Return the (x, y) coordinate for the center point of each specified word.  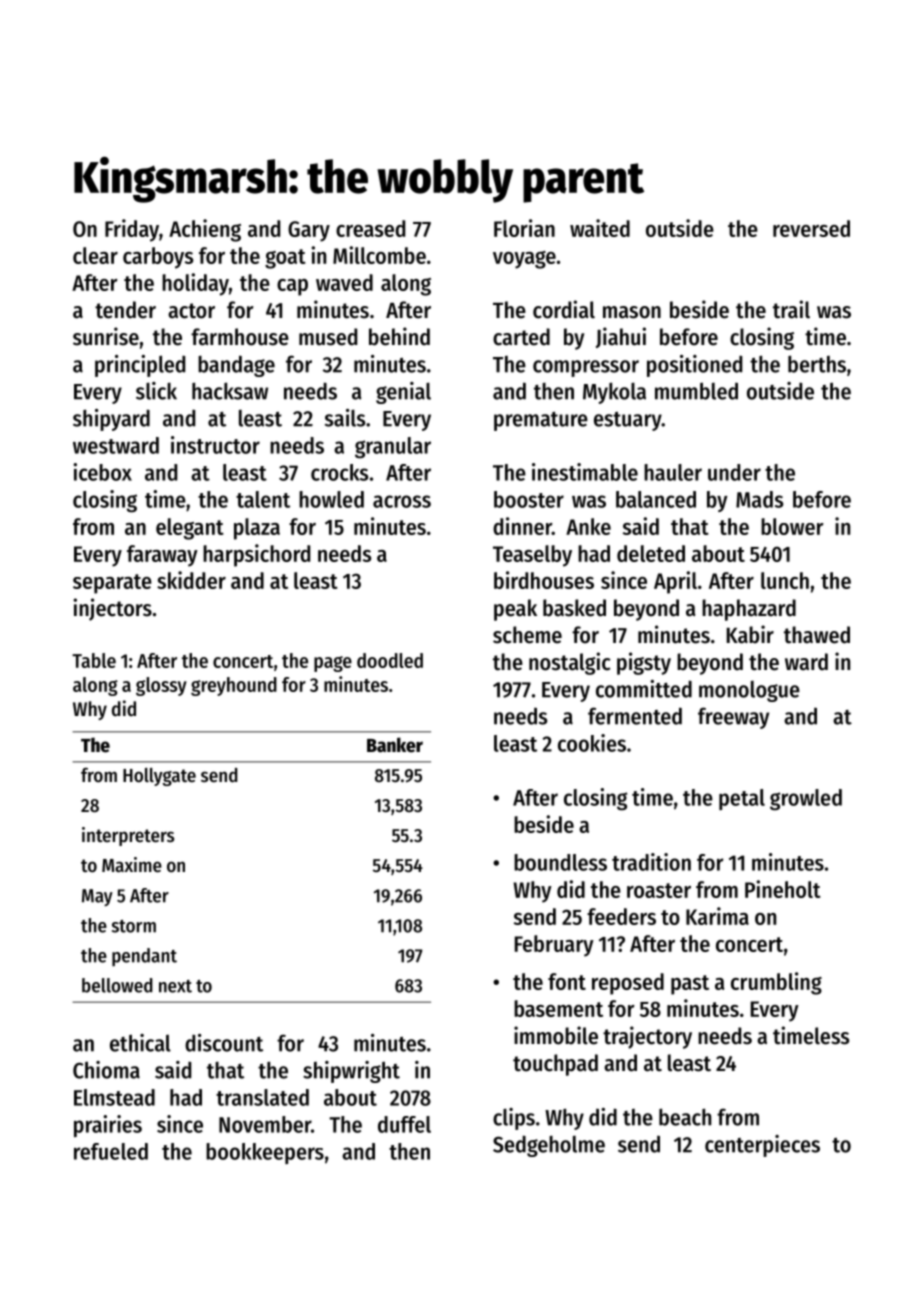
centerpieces (762, 1146)
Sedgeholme (549, 1146)
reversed (811, 228)
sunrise (106, 336)
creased (370, 228)
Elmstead (114, 1097)
